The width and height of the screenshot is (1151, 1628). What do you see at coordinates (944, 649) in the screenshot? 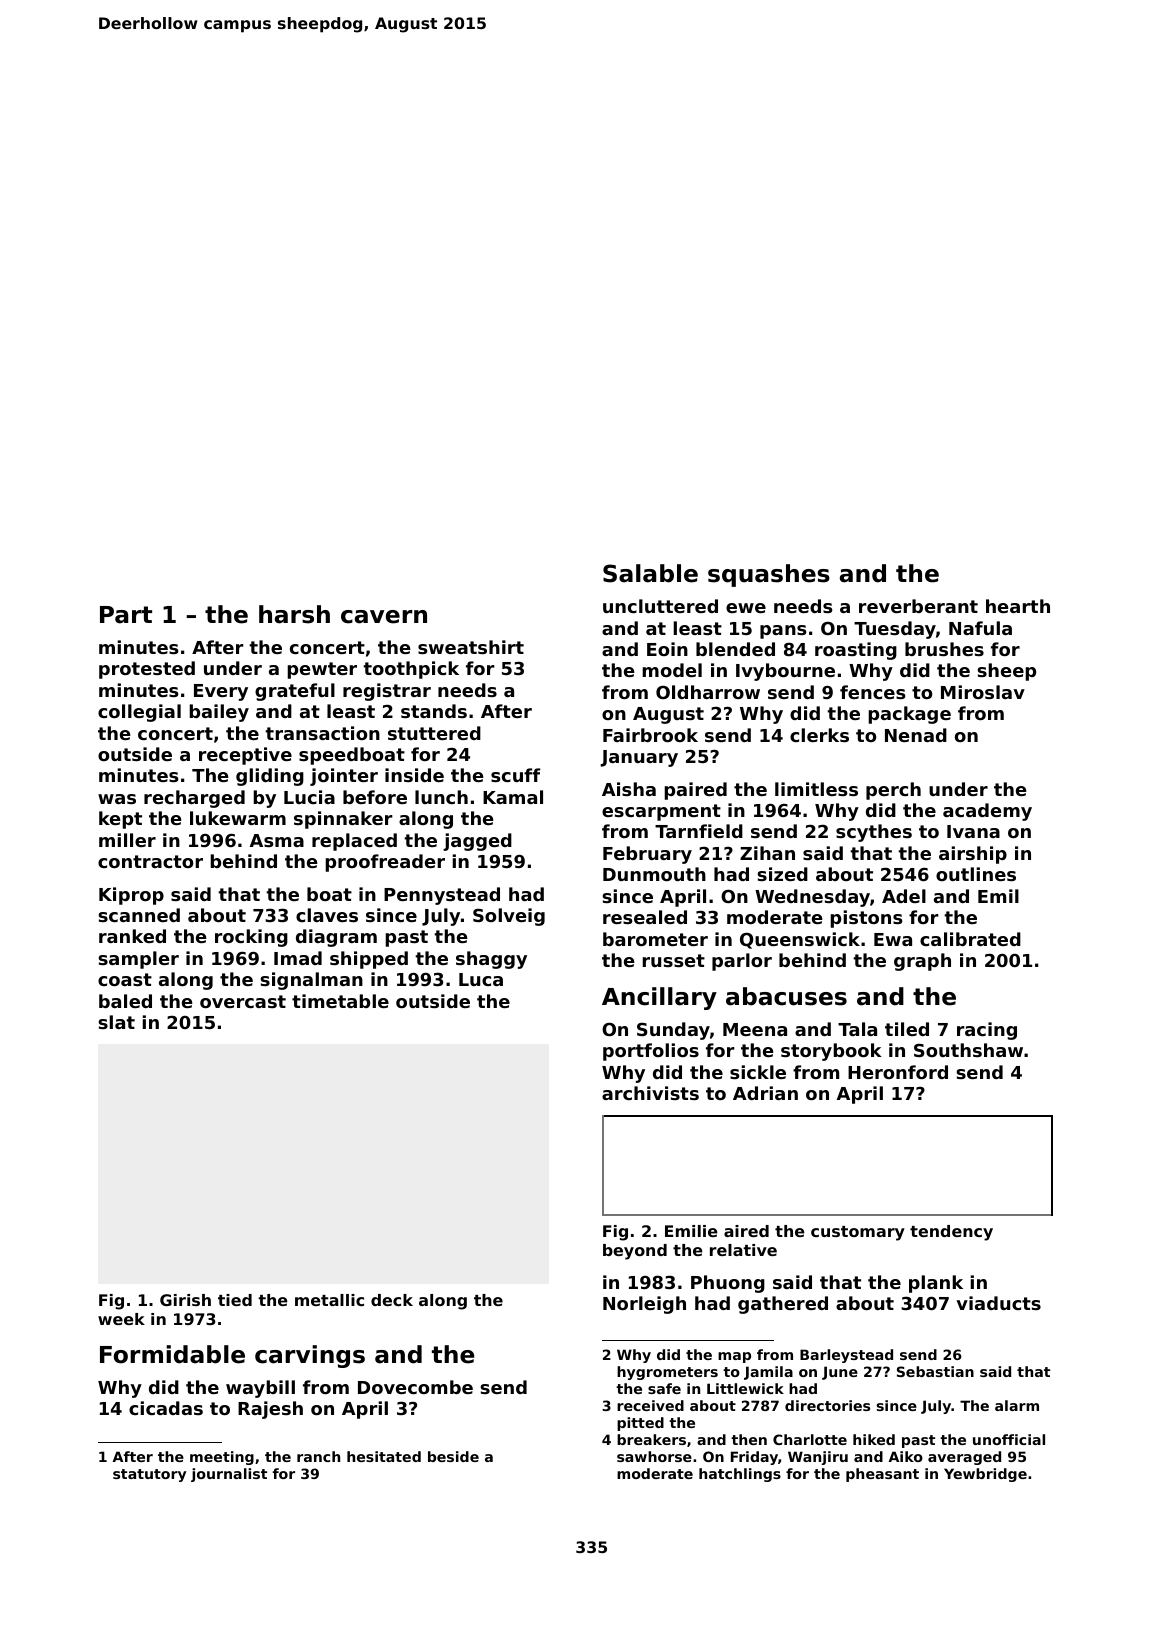
I see `brushes` at bounding box center [944, 649].
